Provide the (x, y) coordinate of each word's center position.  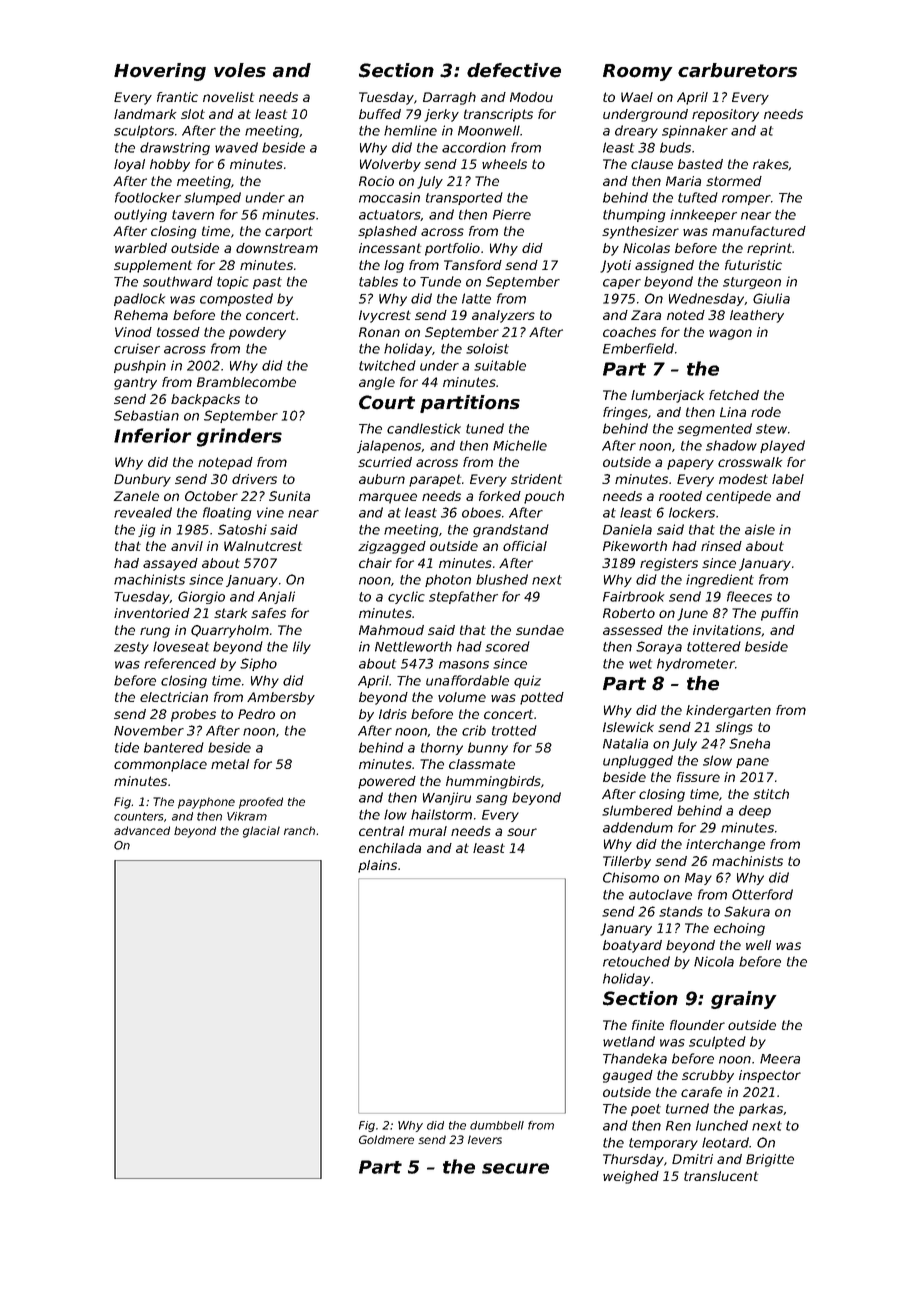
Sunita (289, 496)
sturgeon (752, 283)
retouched (636, 961)
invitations (727, 631)
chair (375, 563)
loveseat (181, 646)
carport (289, 232)
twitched (387, 365)
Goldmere (386, 1139)
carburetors (737, 70)
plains (377, 866)
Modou (531, 97)
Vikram (247, 816)
